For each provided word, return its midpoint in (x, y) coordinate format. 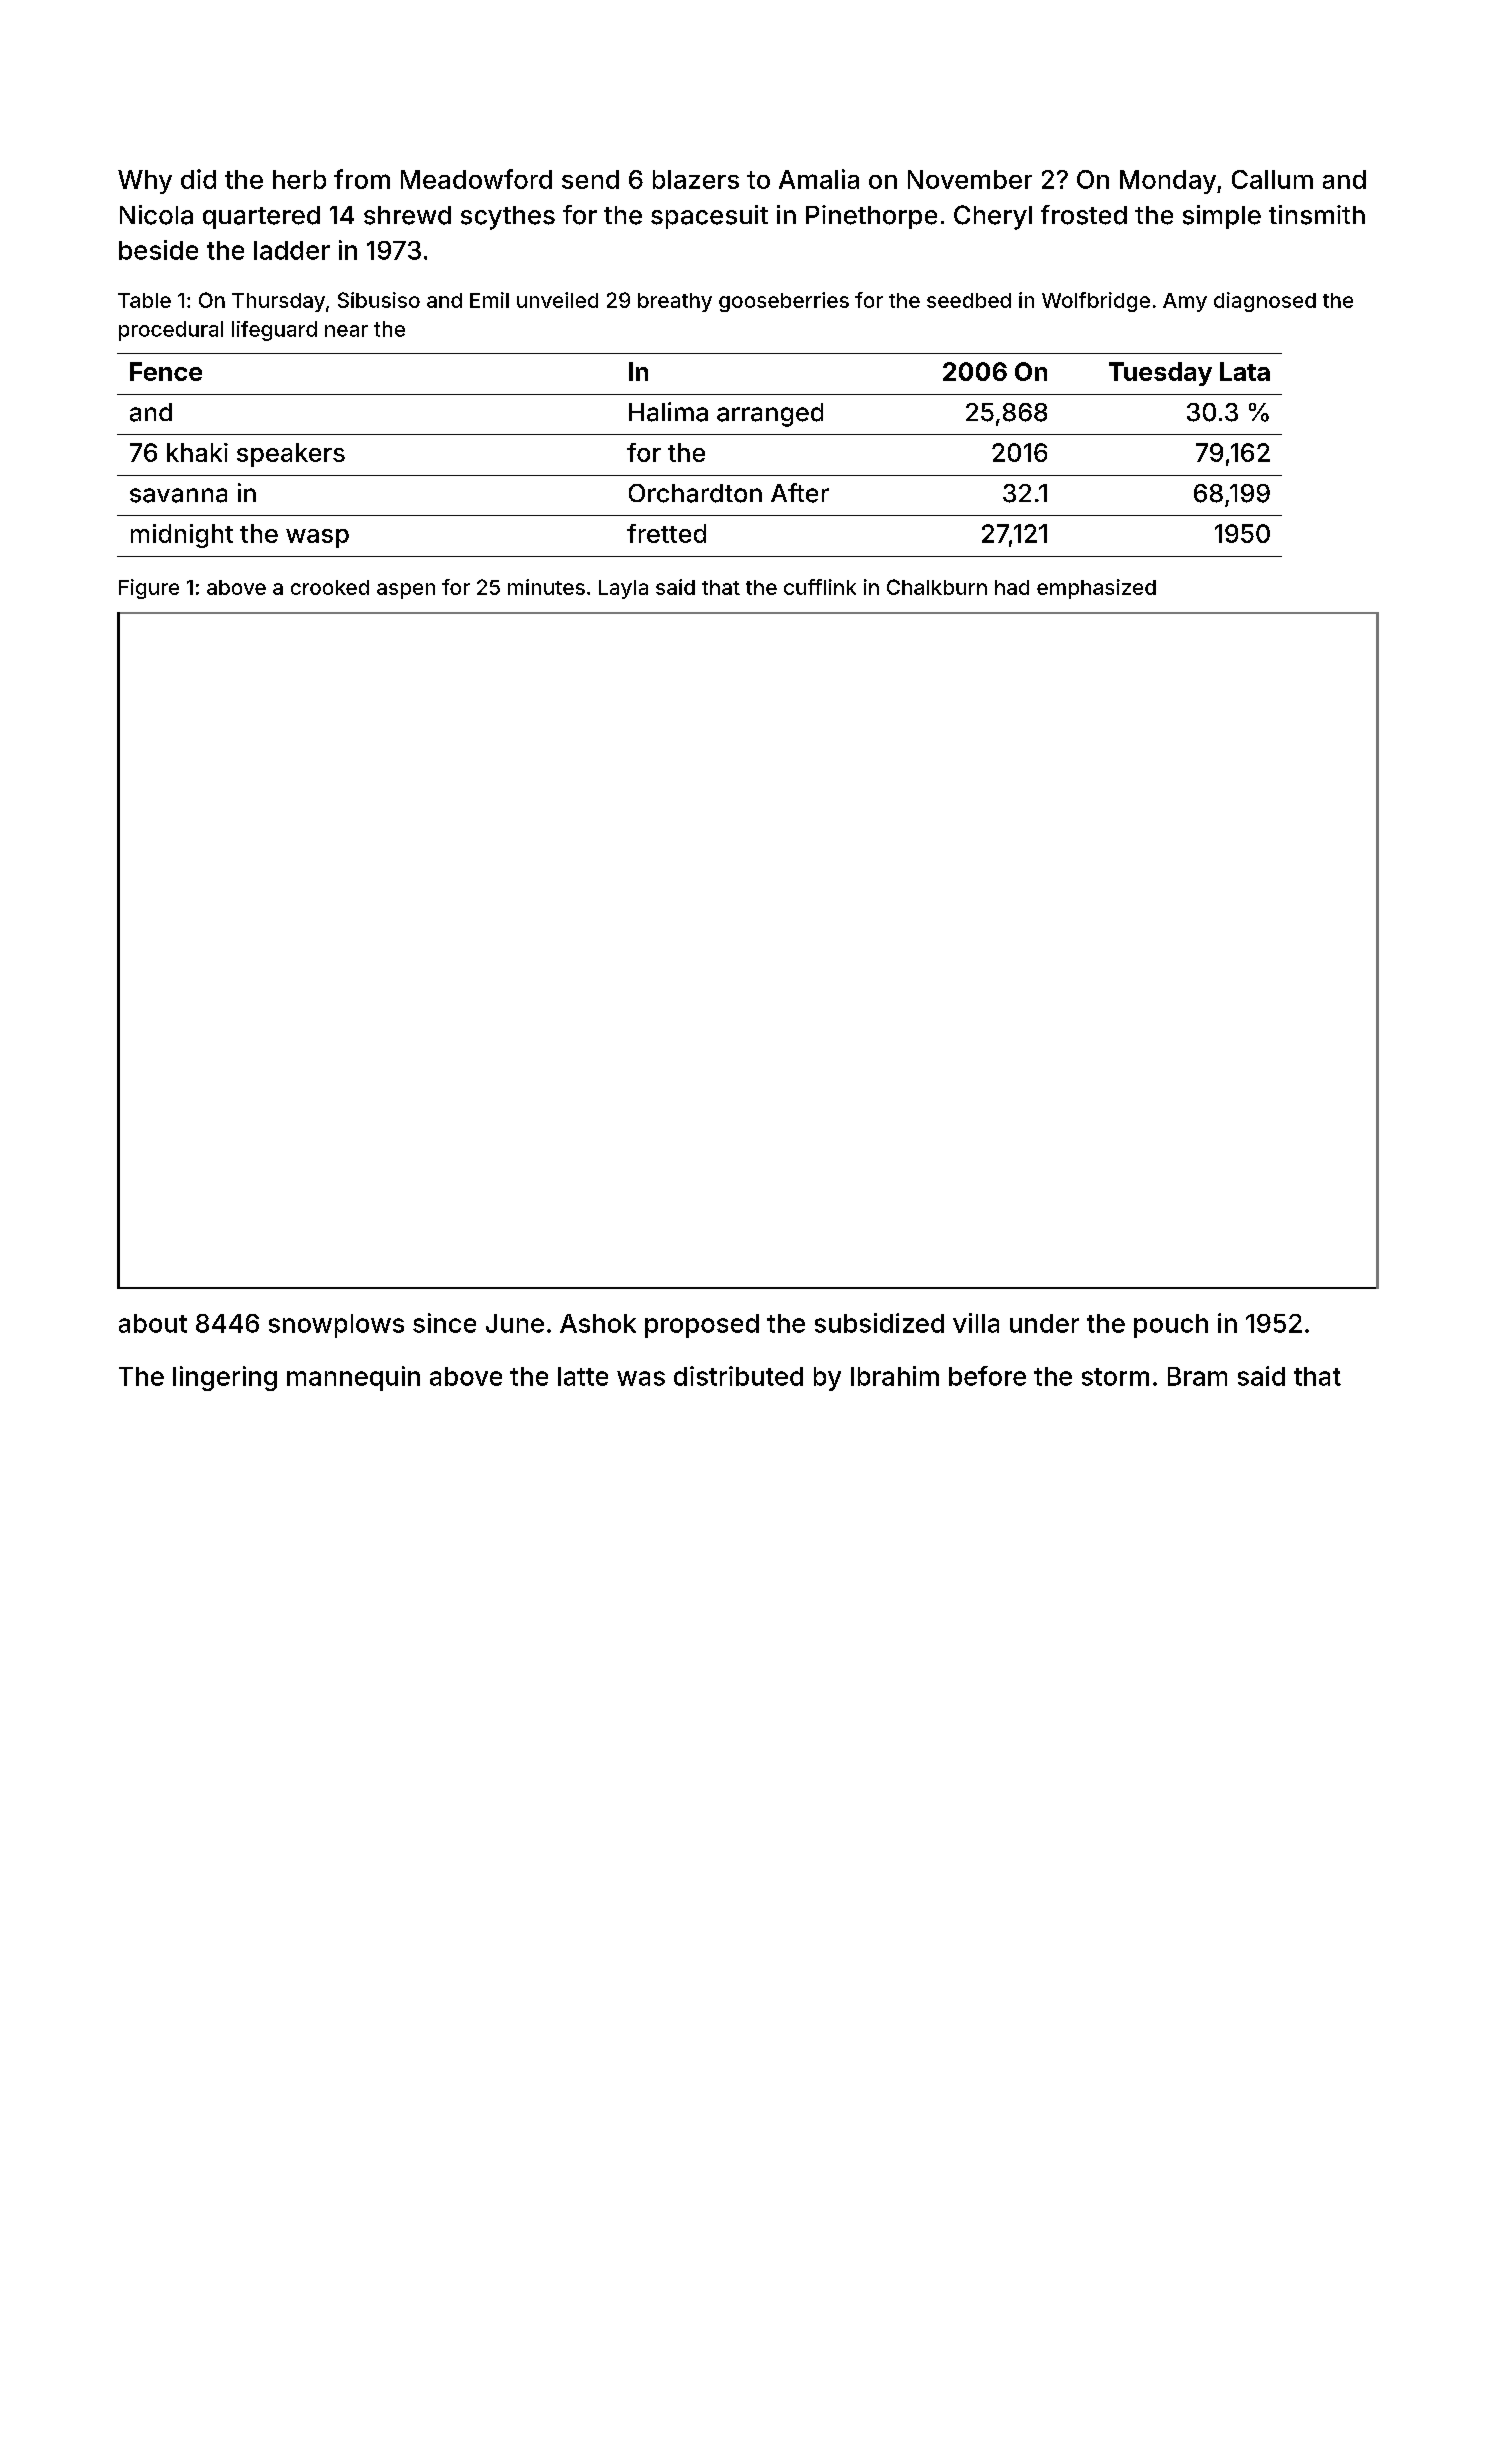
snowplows (336, 1326)
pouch (1171, 1326)
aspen (406, 591)
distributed (738, 1376)
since (444, 1323)
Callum (1272, 179)
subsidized (879, 1323)
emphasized (1096, 589)
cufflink (820, 587)
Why (145, 182)
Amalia (819, 179)
